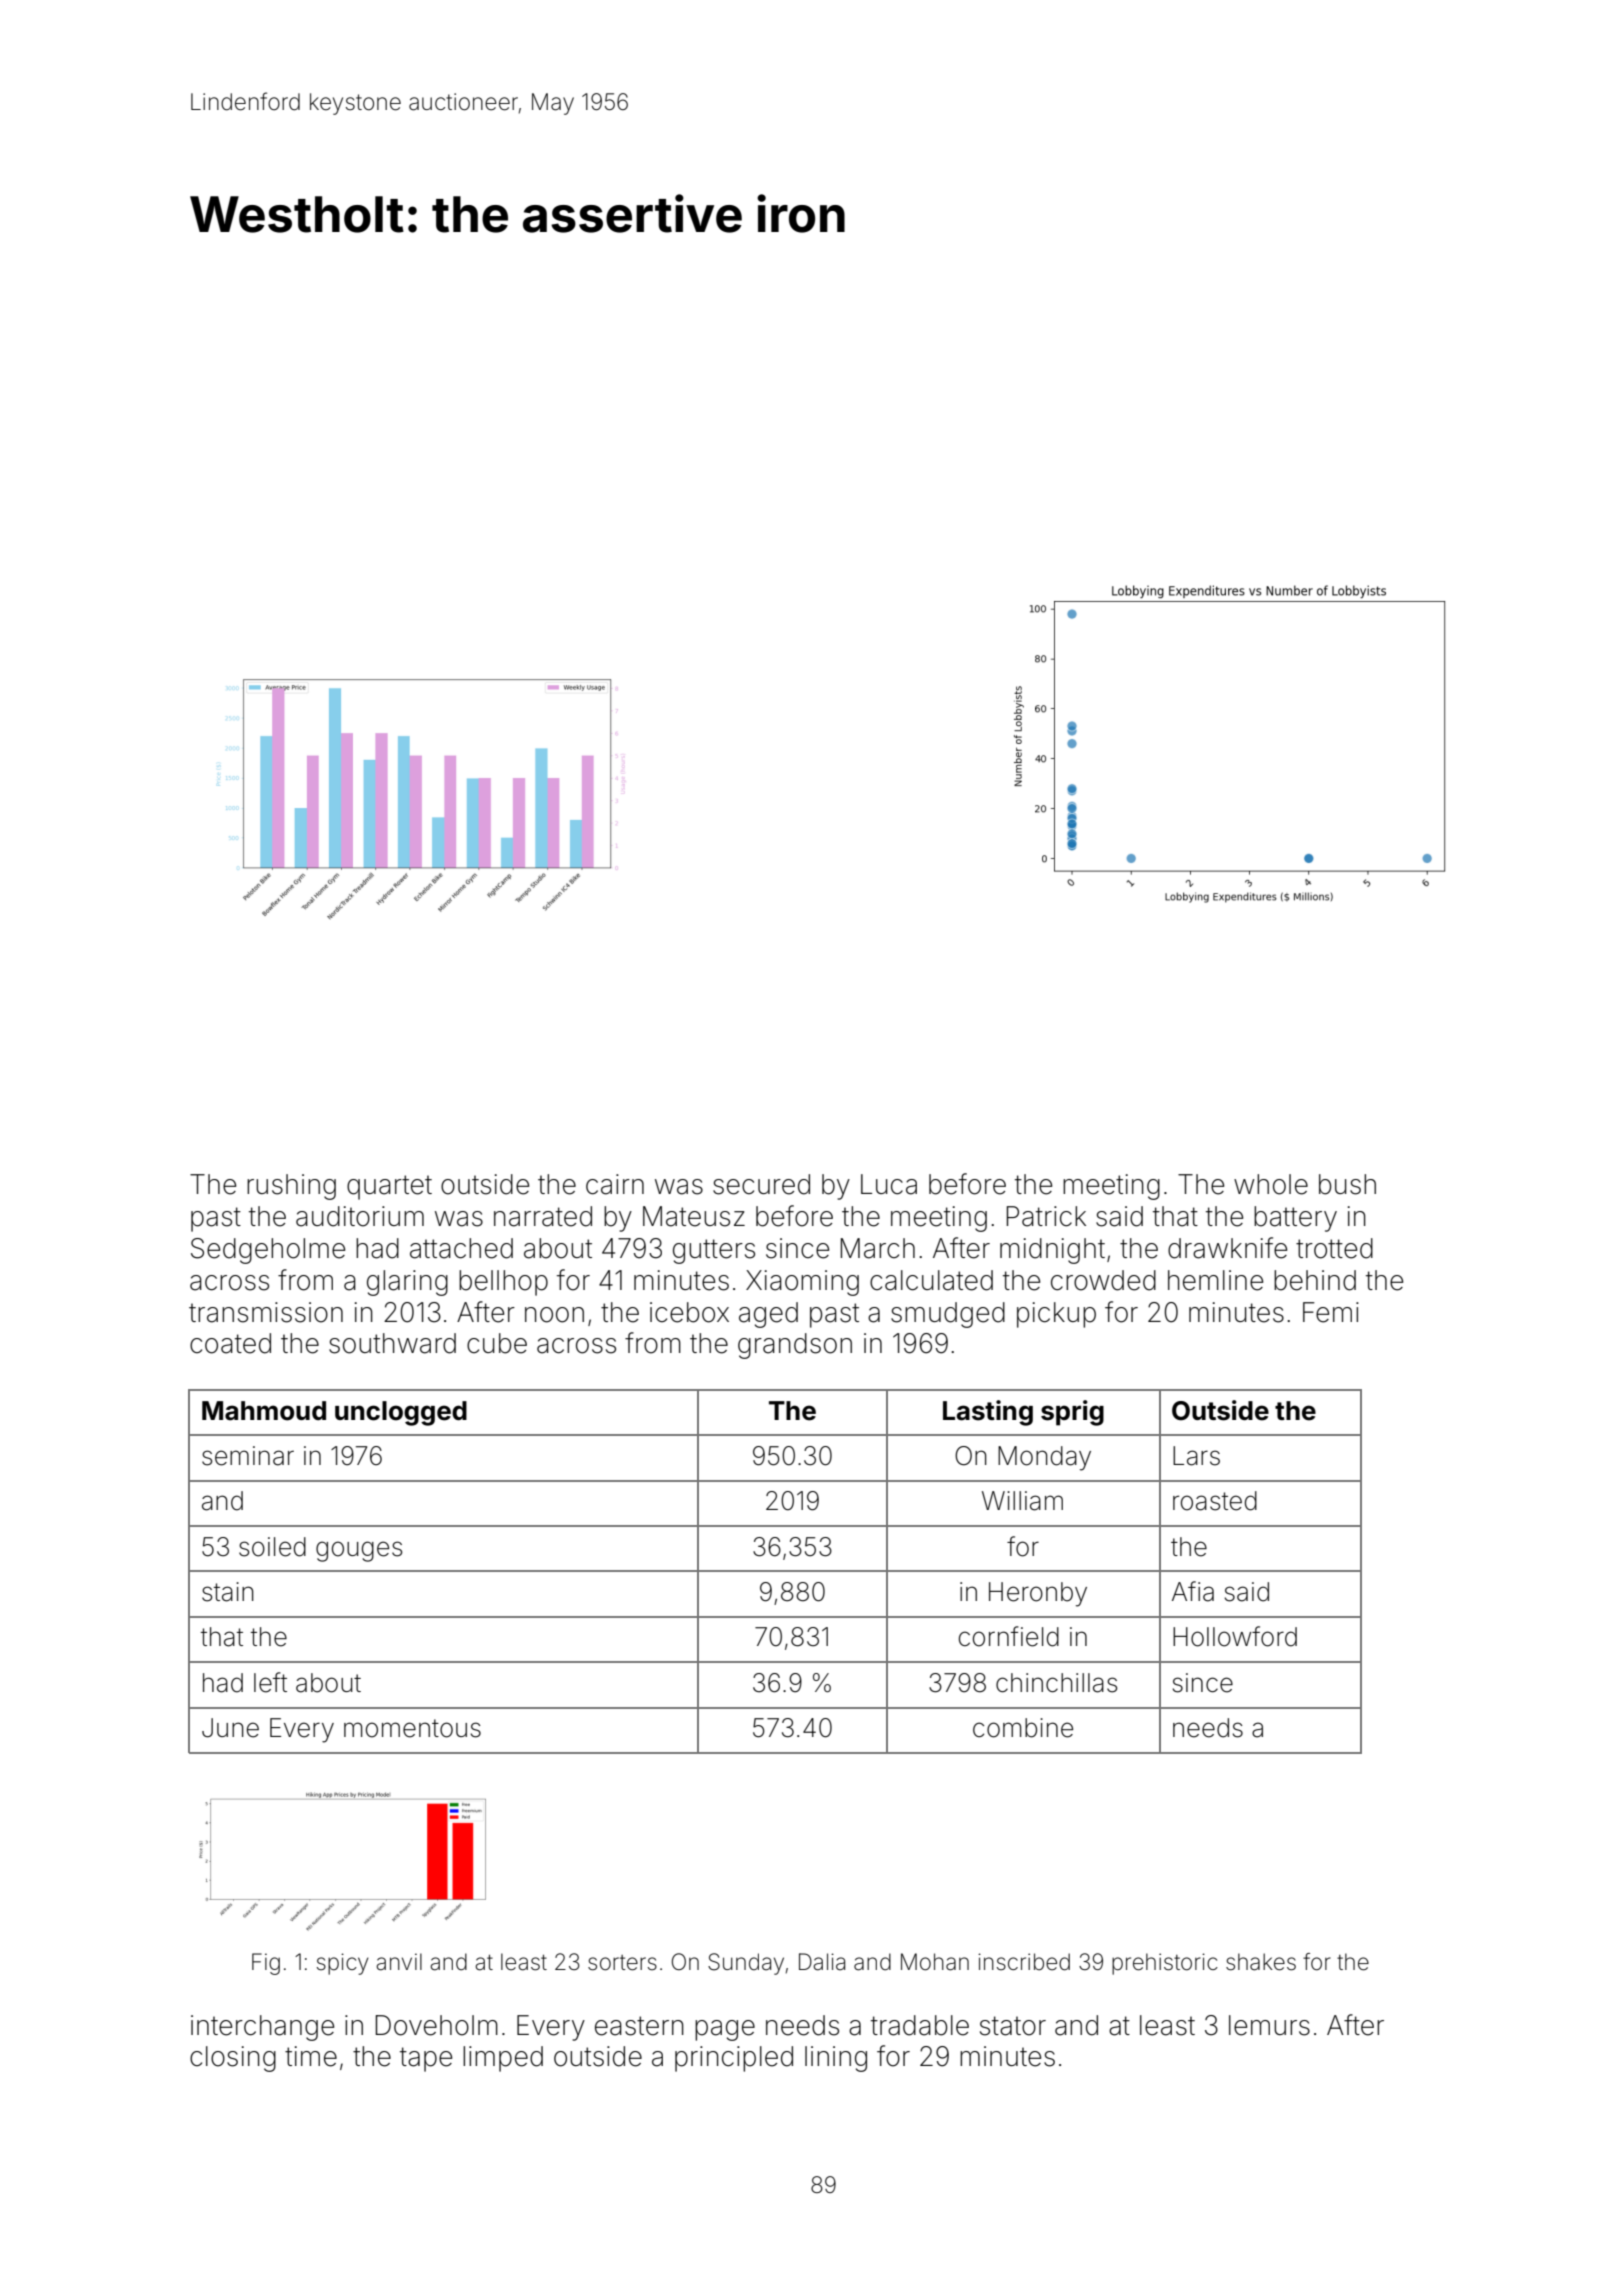  I want to click on Femi, so click(1331, 1312).
